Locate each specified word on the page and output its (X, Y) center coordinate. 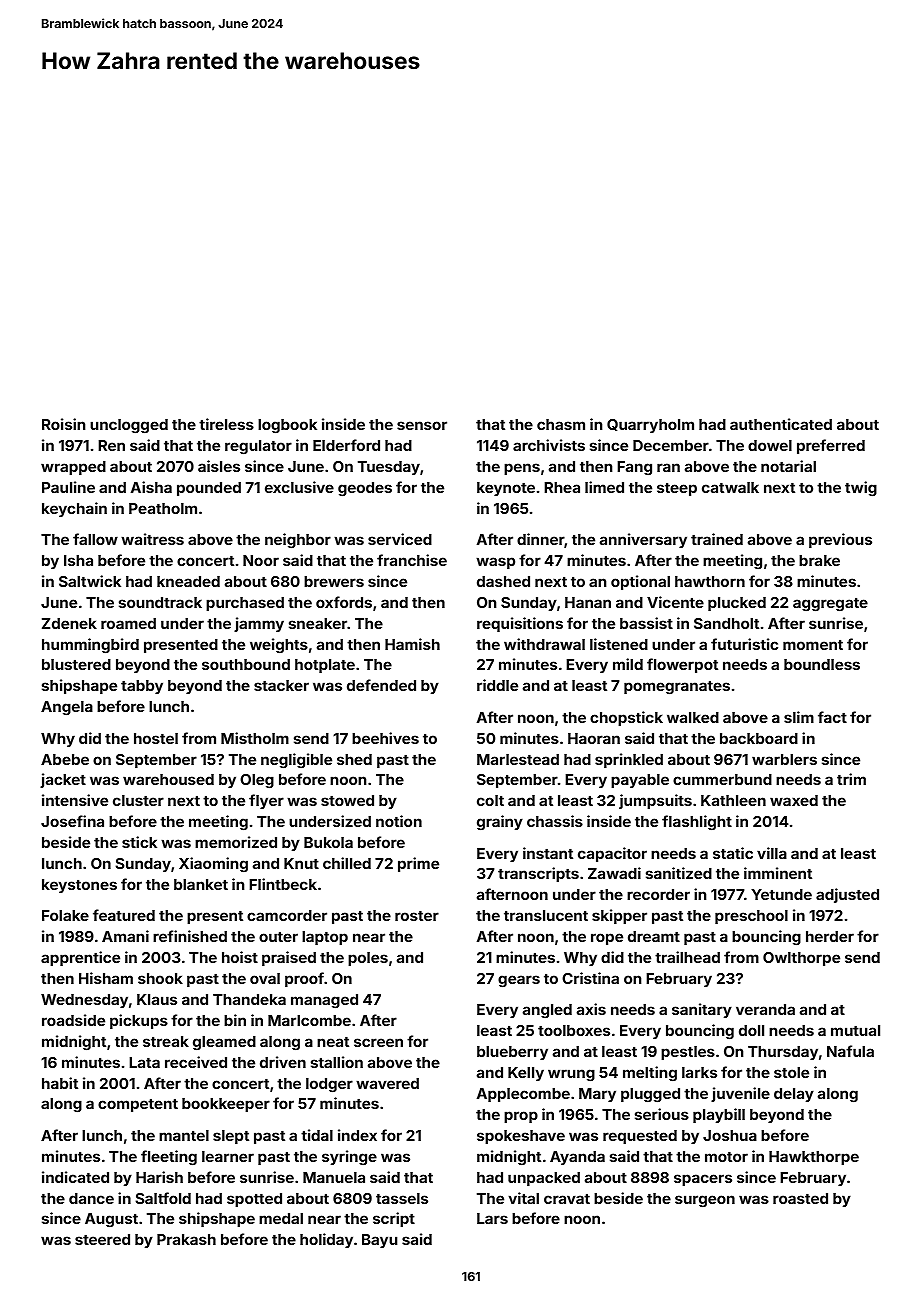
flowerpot (682, 665)
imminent (778, 873)
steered (102, 1239)
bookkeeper (226, 1105)
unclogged (129, 426)
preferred (831, 446)
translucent (546, 915)
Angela (67, 708)
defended (381, 685)
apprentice (80, 958)
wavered (387, 1083)
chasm (561, 424)
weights (279, 646)
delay (794, 1095)
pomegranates (677, 688)
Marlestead (518, 759)
